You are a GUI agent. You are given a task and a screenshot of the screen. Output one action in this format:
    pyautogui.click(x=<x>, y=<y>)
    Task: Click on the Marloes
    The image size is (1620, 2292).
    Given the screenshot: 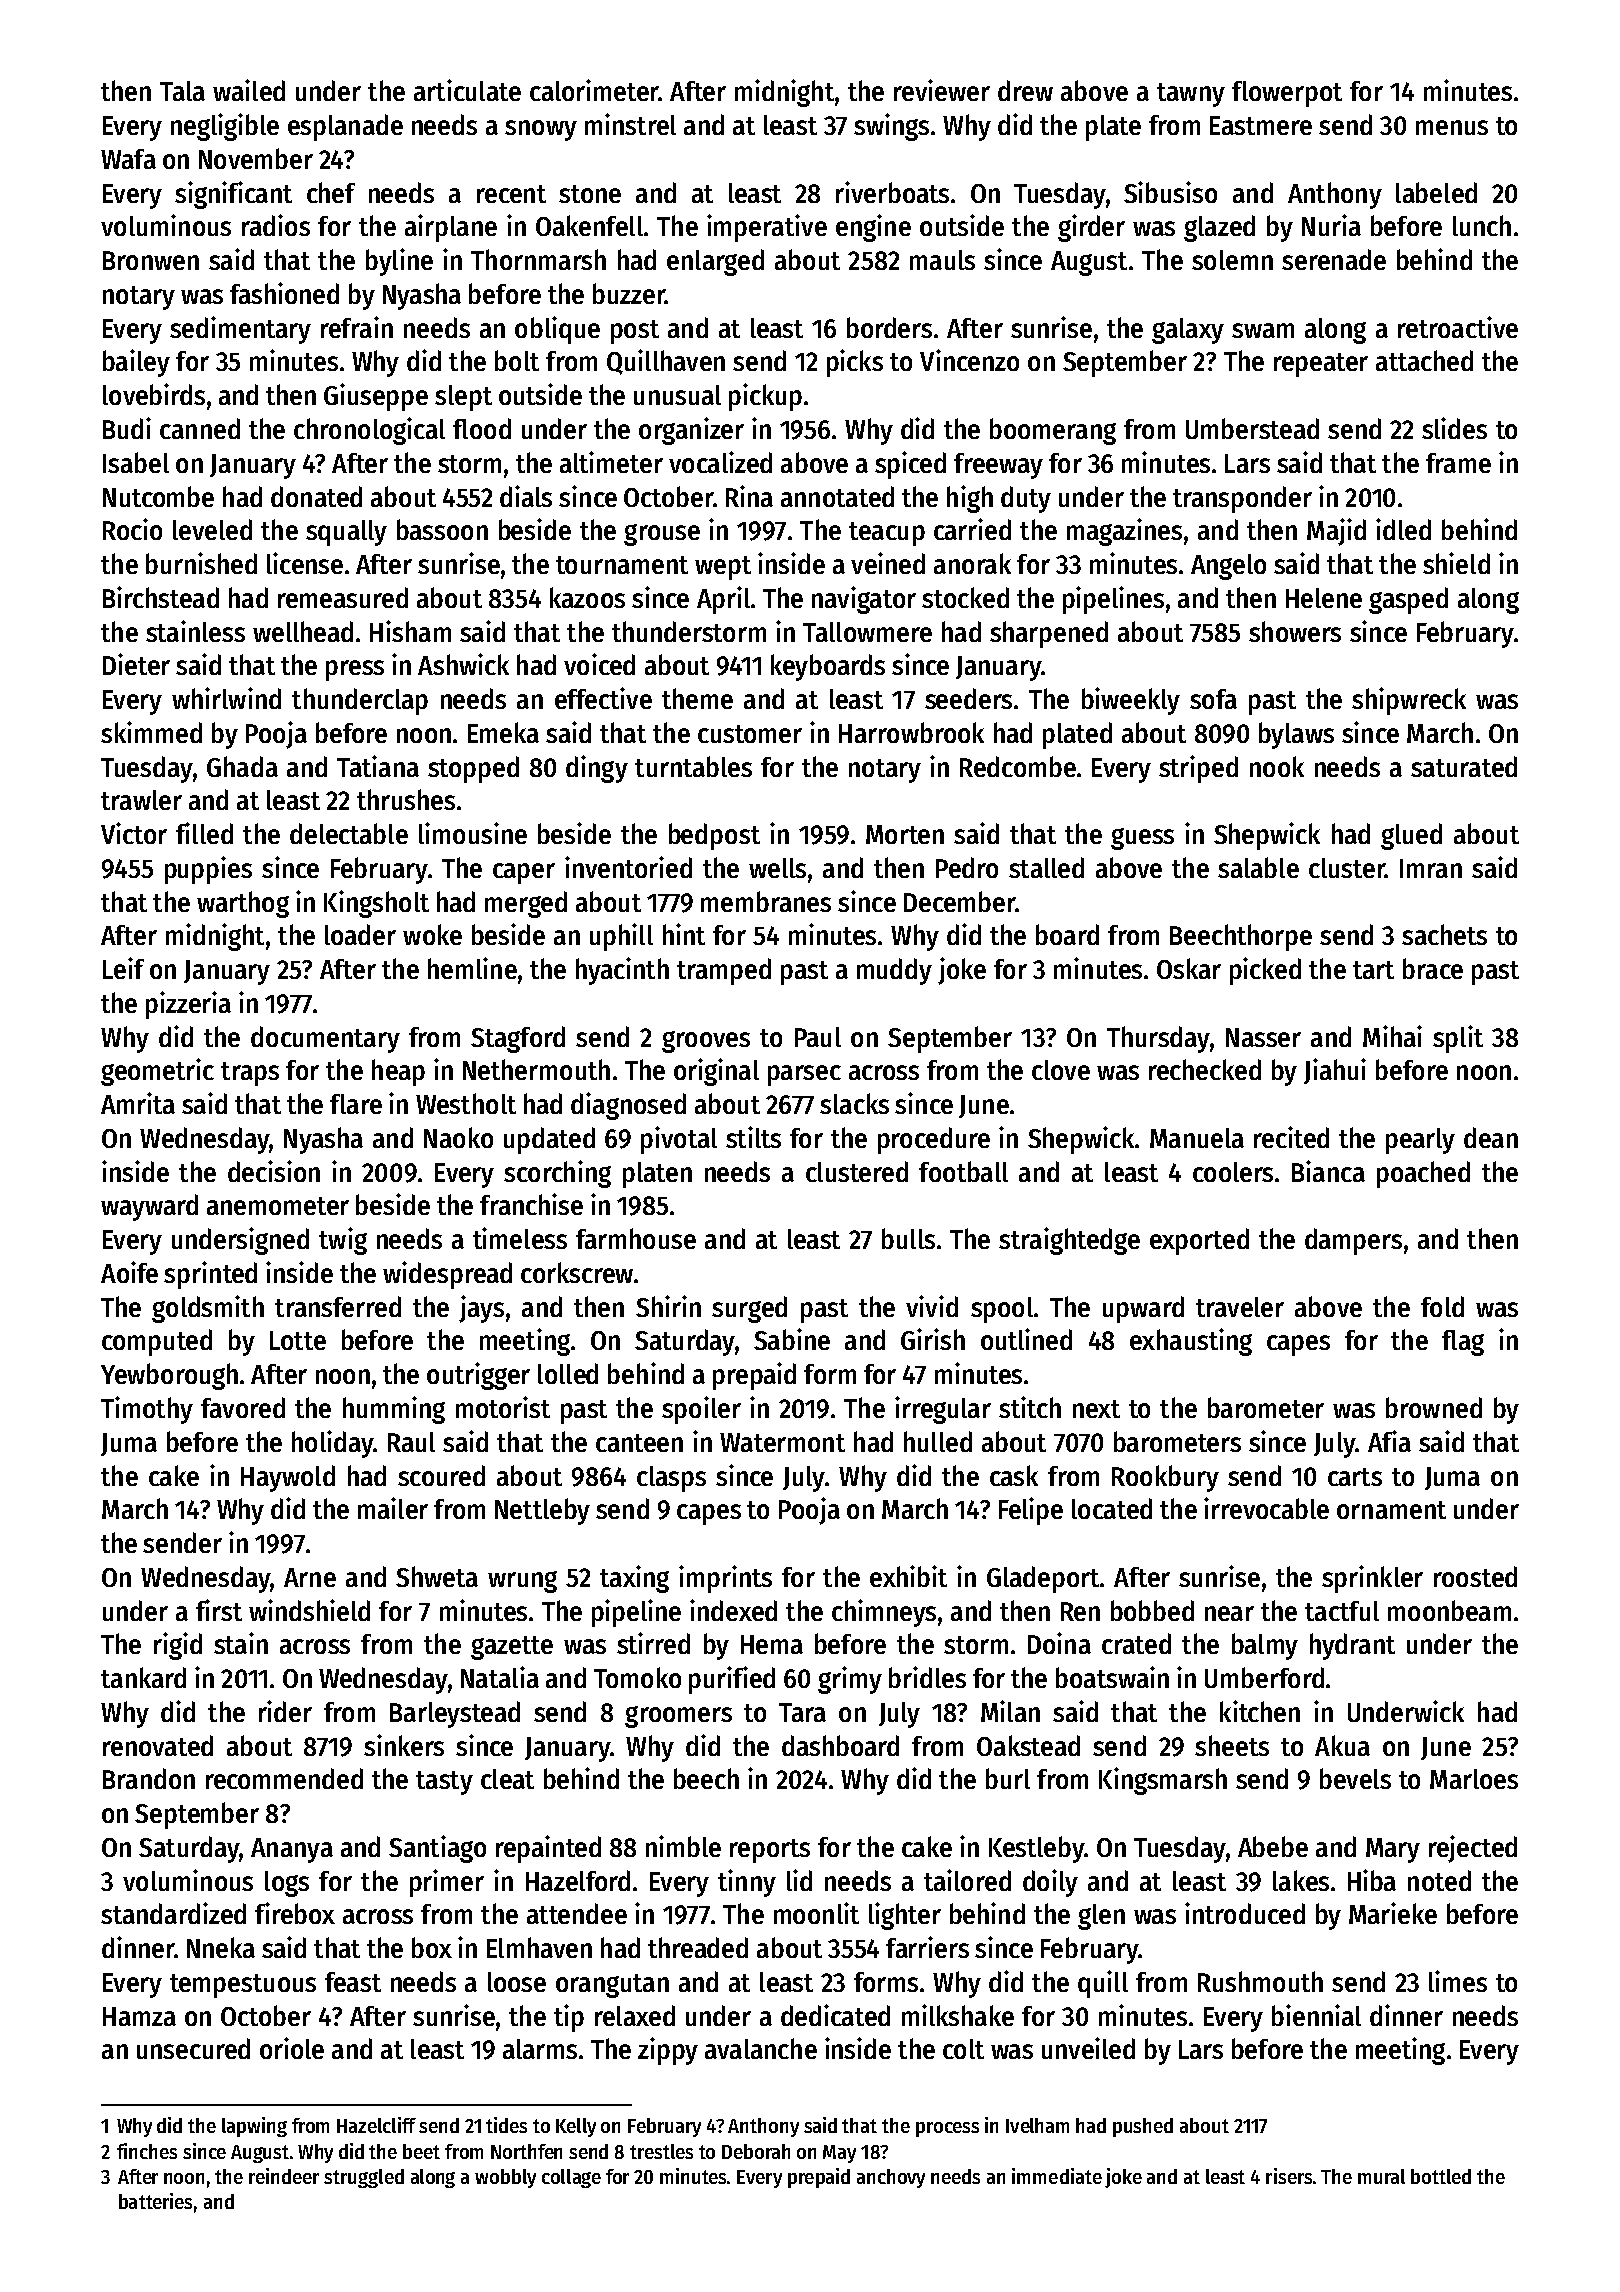 What is the action you would take?
    pyautogui.click(x=1474, y=1779)
